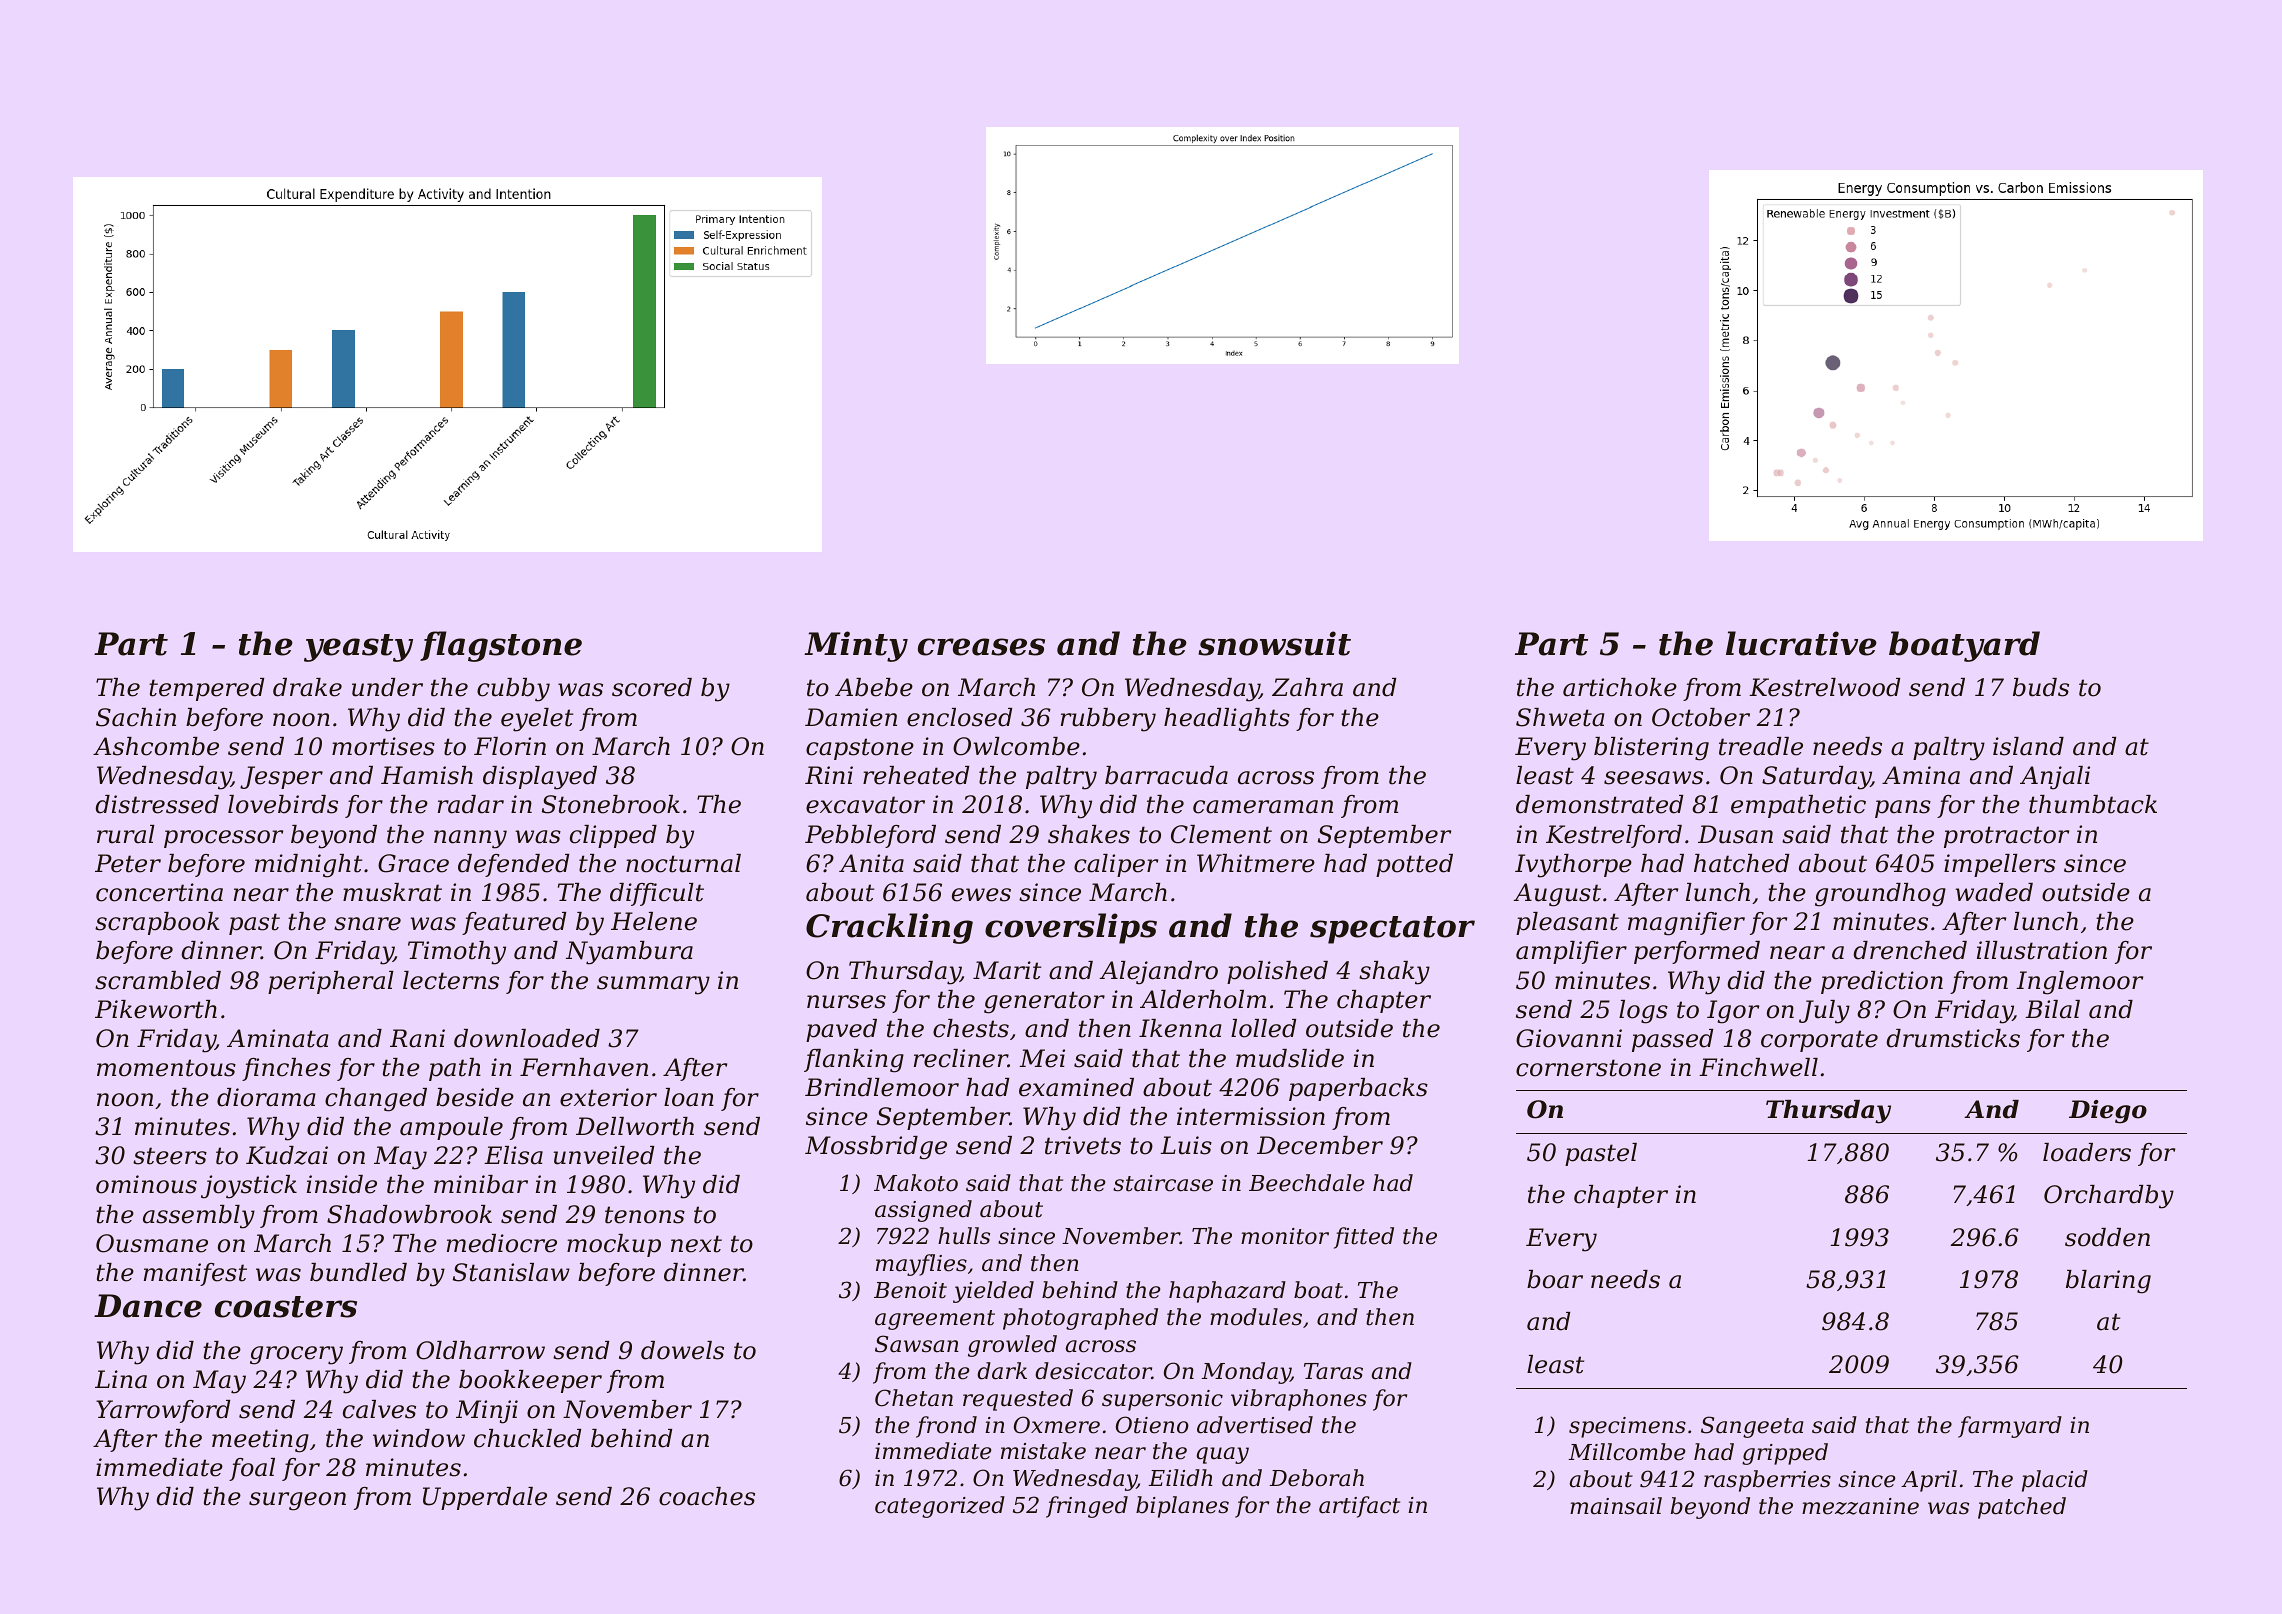 The height and width of the screenshot is (1614, 2282). What do you see at coordinates (252, 1469) in the screenshot?
I see `foal` at bounding box center [252, 1469].
